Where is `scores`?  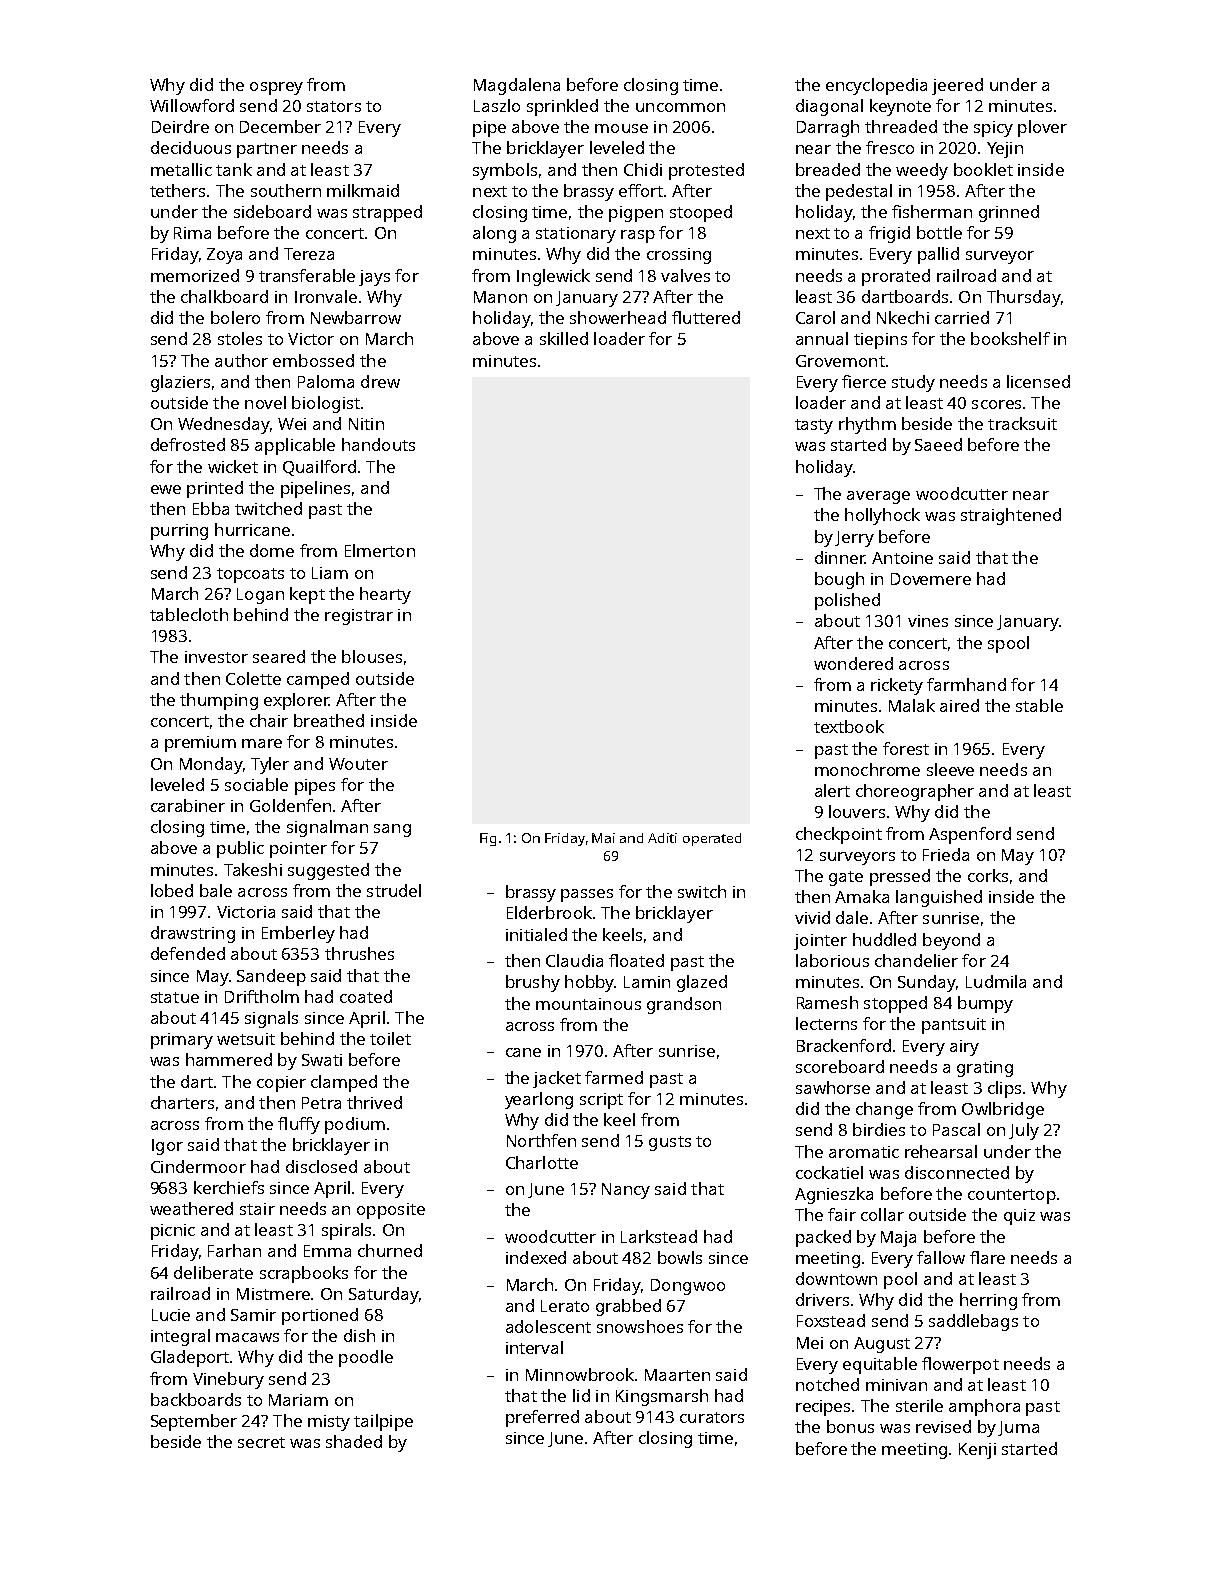 scores is located at coordinates (996, 404).
